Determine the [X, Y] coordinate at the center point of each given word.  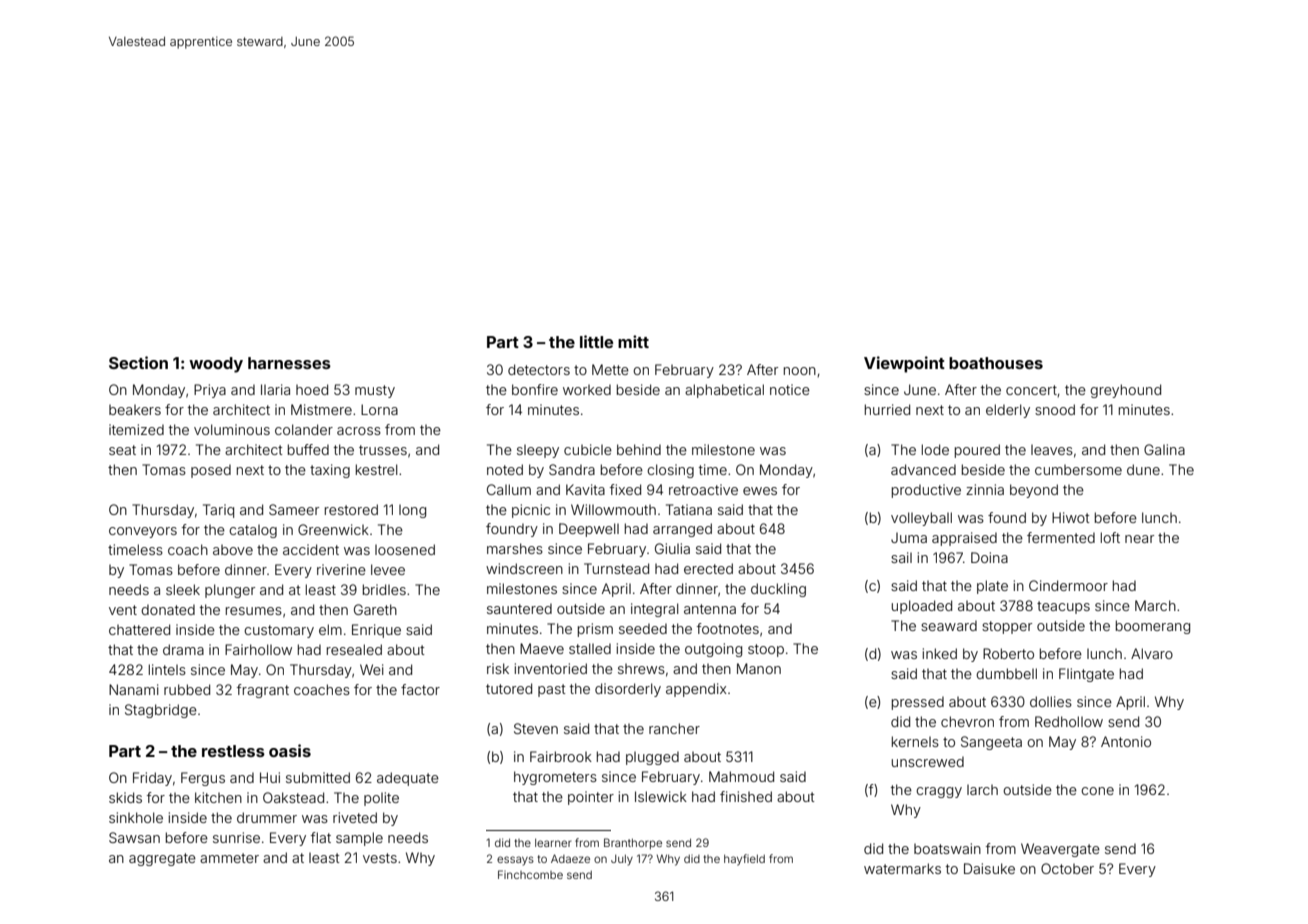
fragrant [263, 691]
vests [380, 858]
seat [122, 450]
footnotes [728, 628]
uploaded [922, 607]
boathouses [996, 363]
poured [977, 451]
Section [138, 362]
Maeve [542, 648]
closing [670, 471]
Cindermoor [1068, 585]
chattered [139, 629]
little [596, 341]
